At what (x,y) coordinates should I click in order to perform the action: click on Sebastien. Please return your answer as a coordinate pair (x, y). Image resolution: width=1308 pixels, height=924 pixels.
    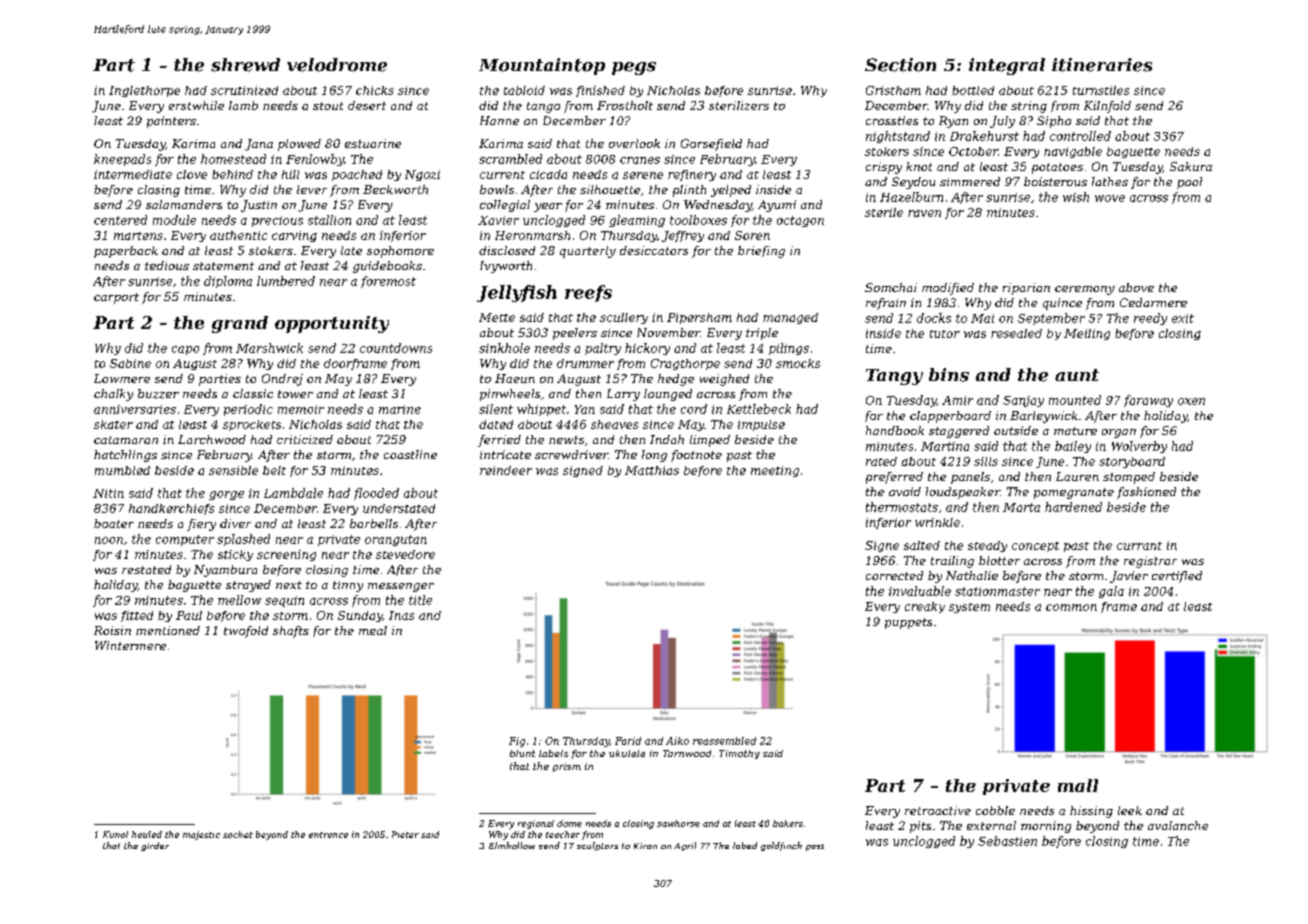
    Looking at the image, I should click on (1007, 841).
